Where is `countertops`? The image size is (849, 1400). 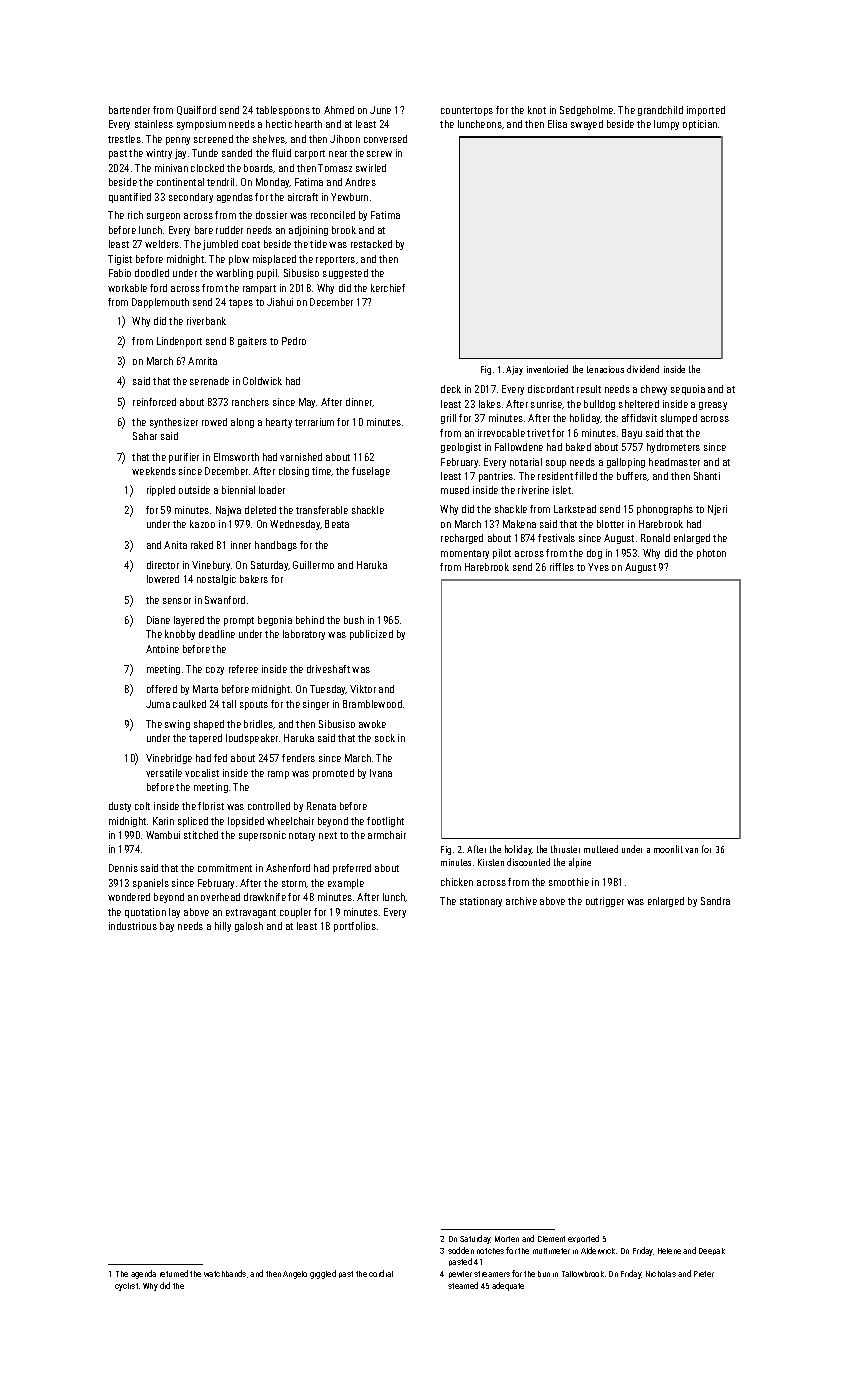 countertops is located at coordinates (467, 111).
